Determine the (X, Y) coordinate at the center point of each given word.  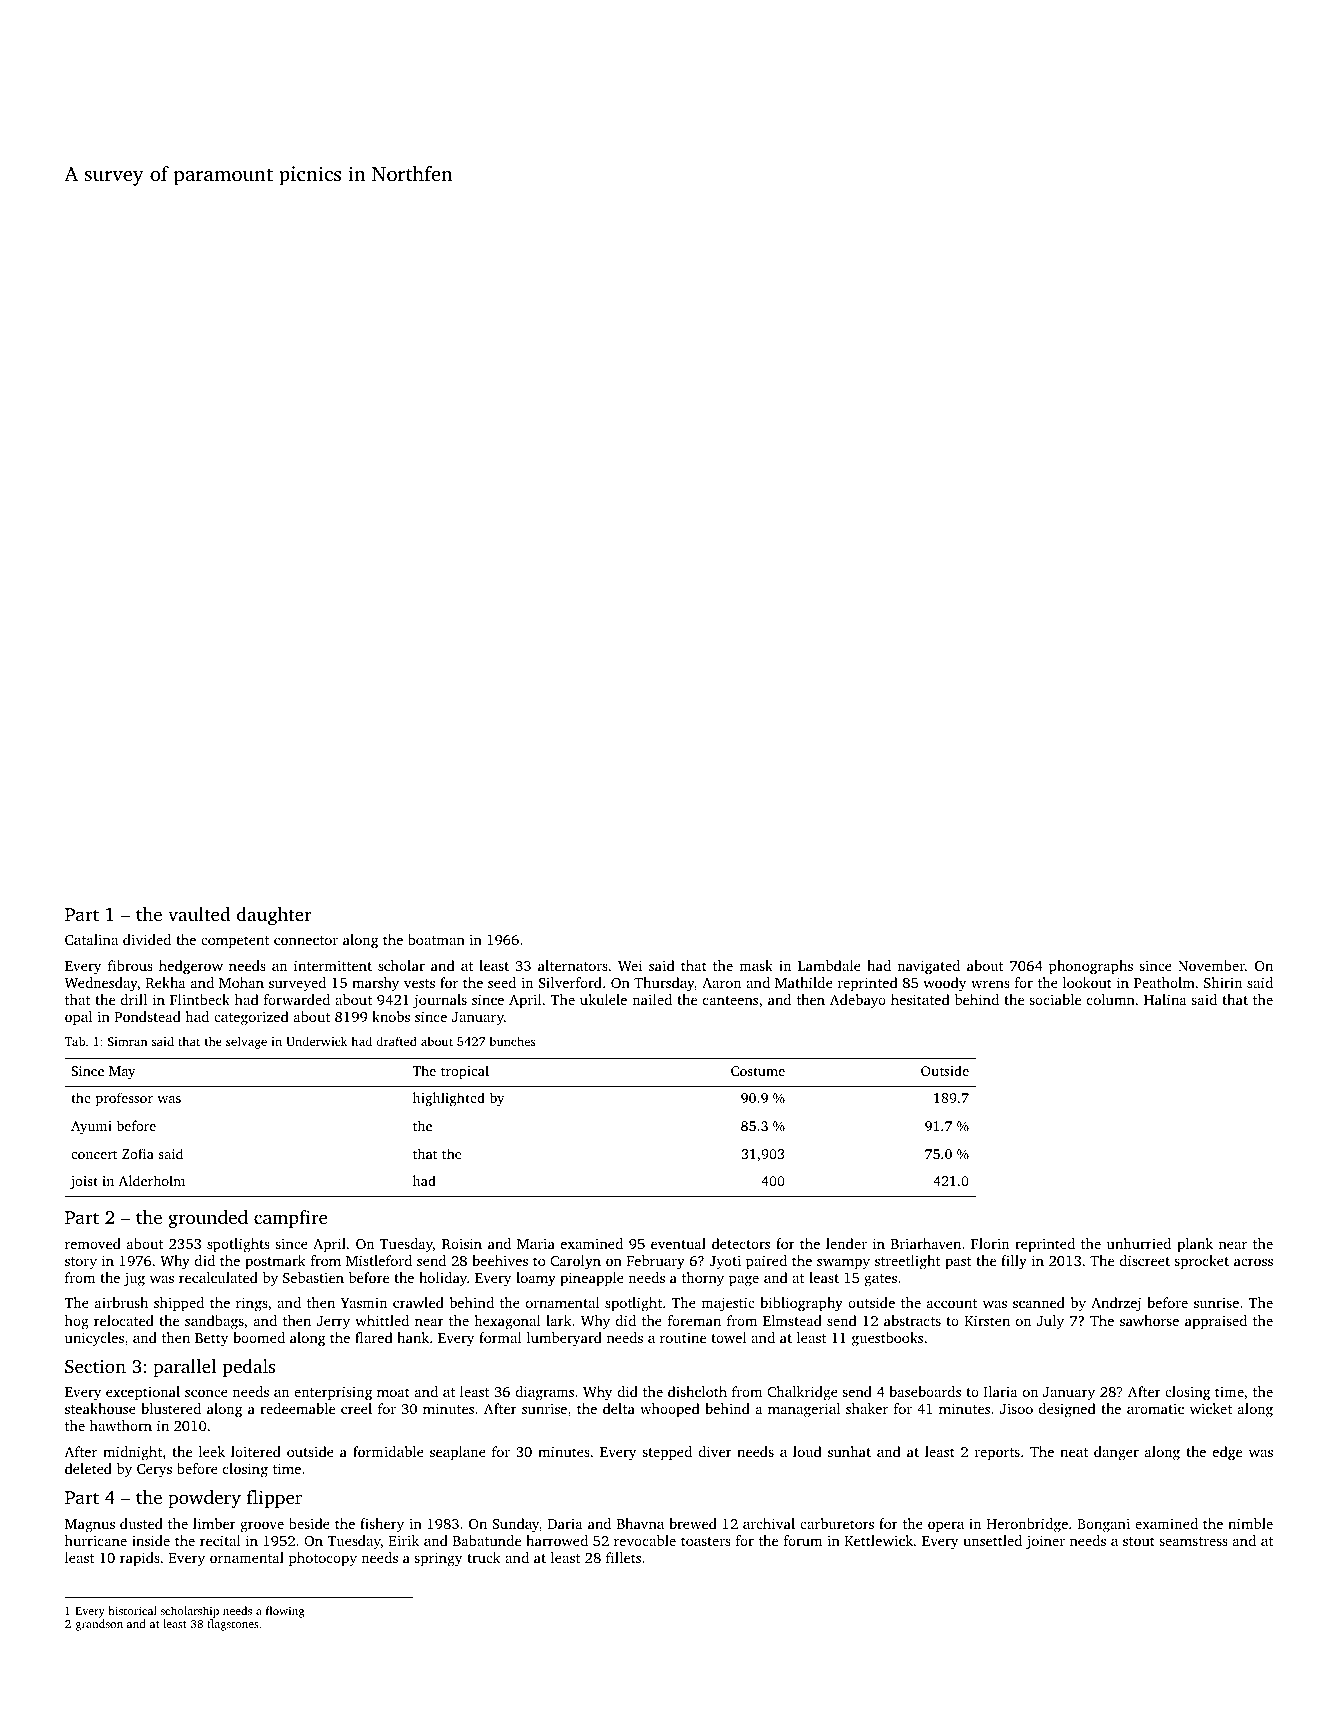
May (122, 1072)
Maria (536, 1243)
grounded (208, 1219)
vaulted (199, 914)
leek (212, 1451)
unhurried (1139, 1243)
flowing (285, 1612)
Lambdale (829, 965)
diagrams (544, 1393)
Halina (1165, 999)
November (1211, 965)
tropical (465, 1072)
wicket (1211, 1408)
